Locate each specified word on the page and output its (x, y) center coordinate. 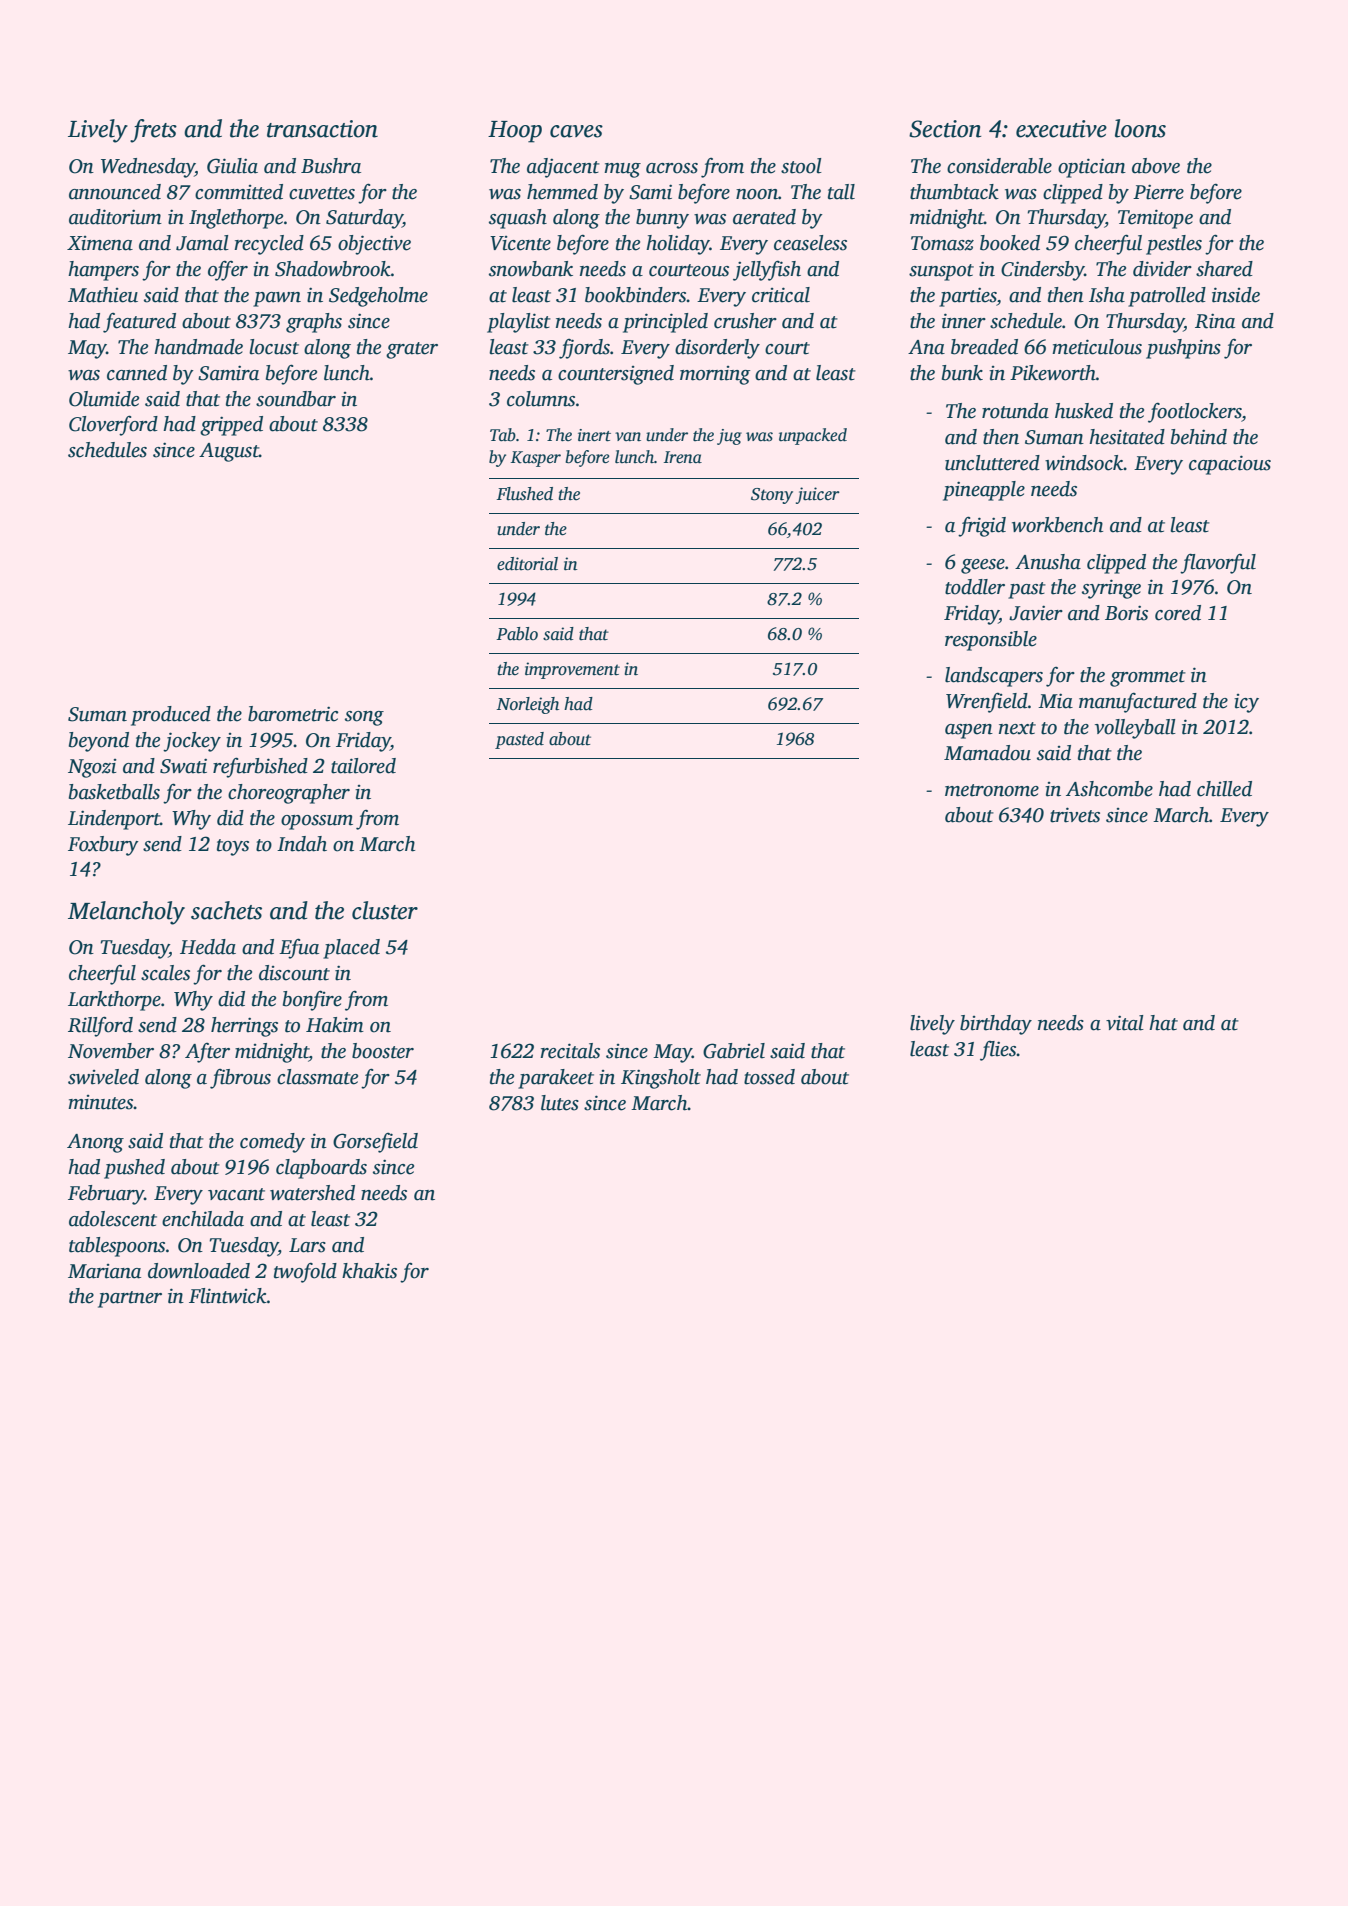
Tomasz (942, 243)
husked (1084, 411)
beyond (99, 742)
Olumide (104, 399)
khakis (369, 1271)
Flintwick (228, 1296)
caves (576, 131)
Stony (772, 496)
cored (1178, 613)
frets (153, 131)
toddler (975, 587)
